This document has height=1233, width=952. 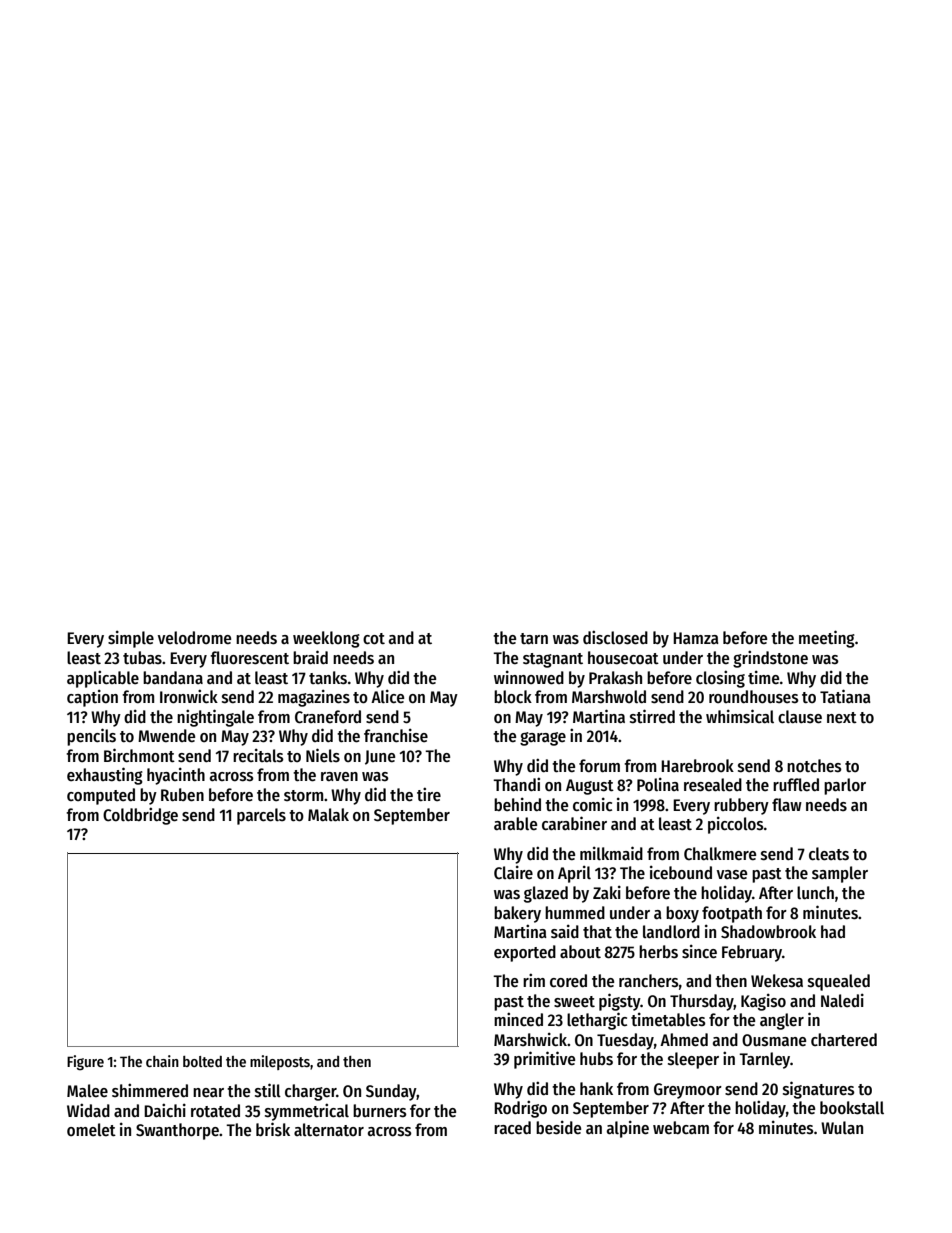 I want to click on brisk, so click(x=273, y=1129).
